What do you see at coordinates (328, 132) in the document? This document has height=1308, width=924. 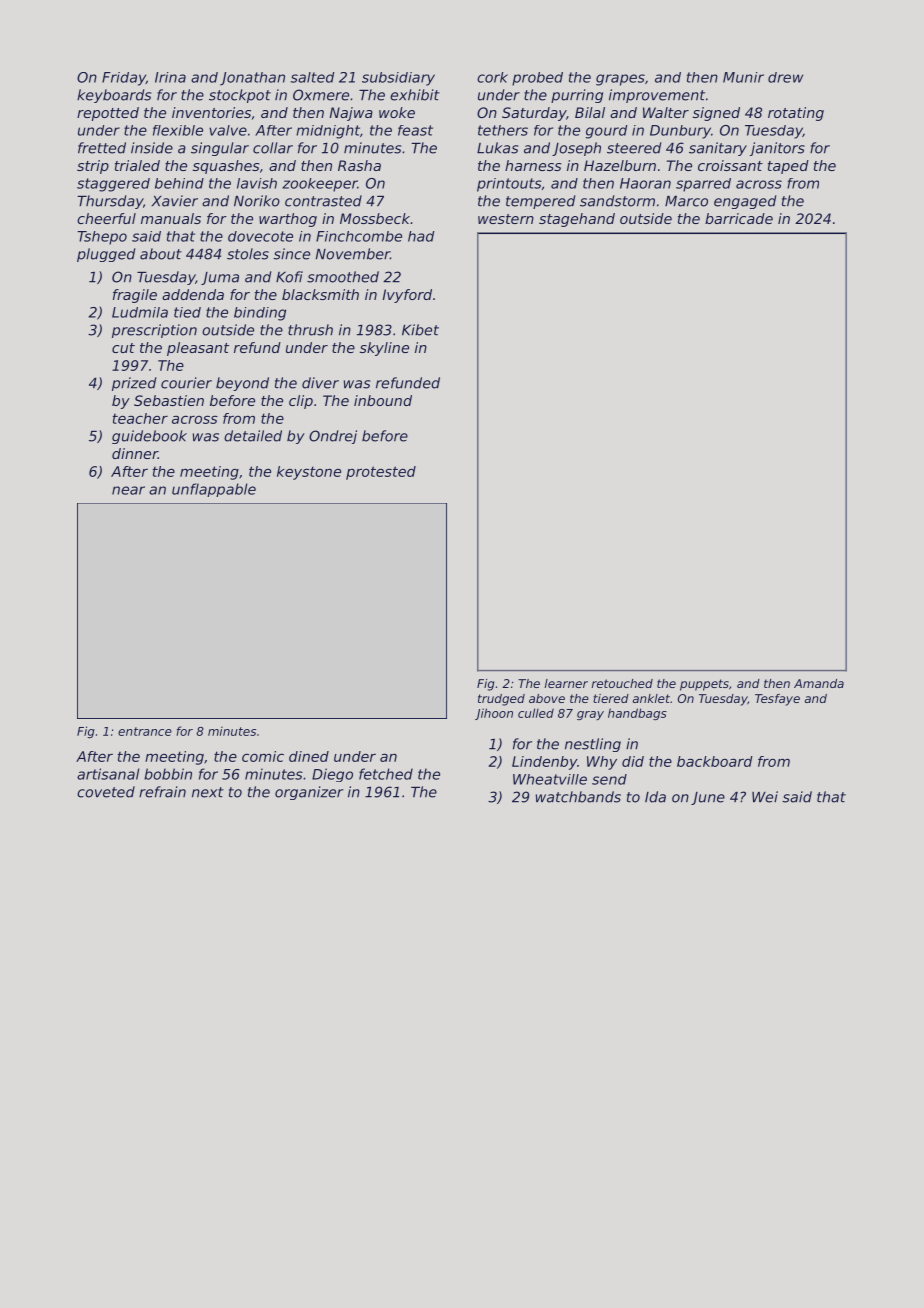 I see `midnight` at bounding box center [328, 132].
